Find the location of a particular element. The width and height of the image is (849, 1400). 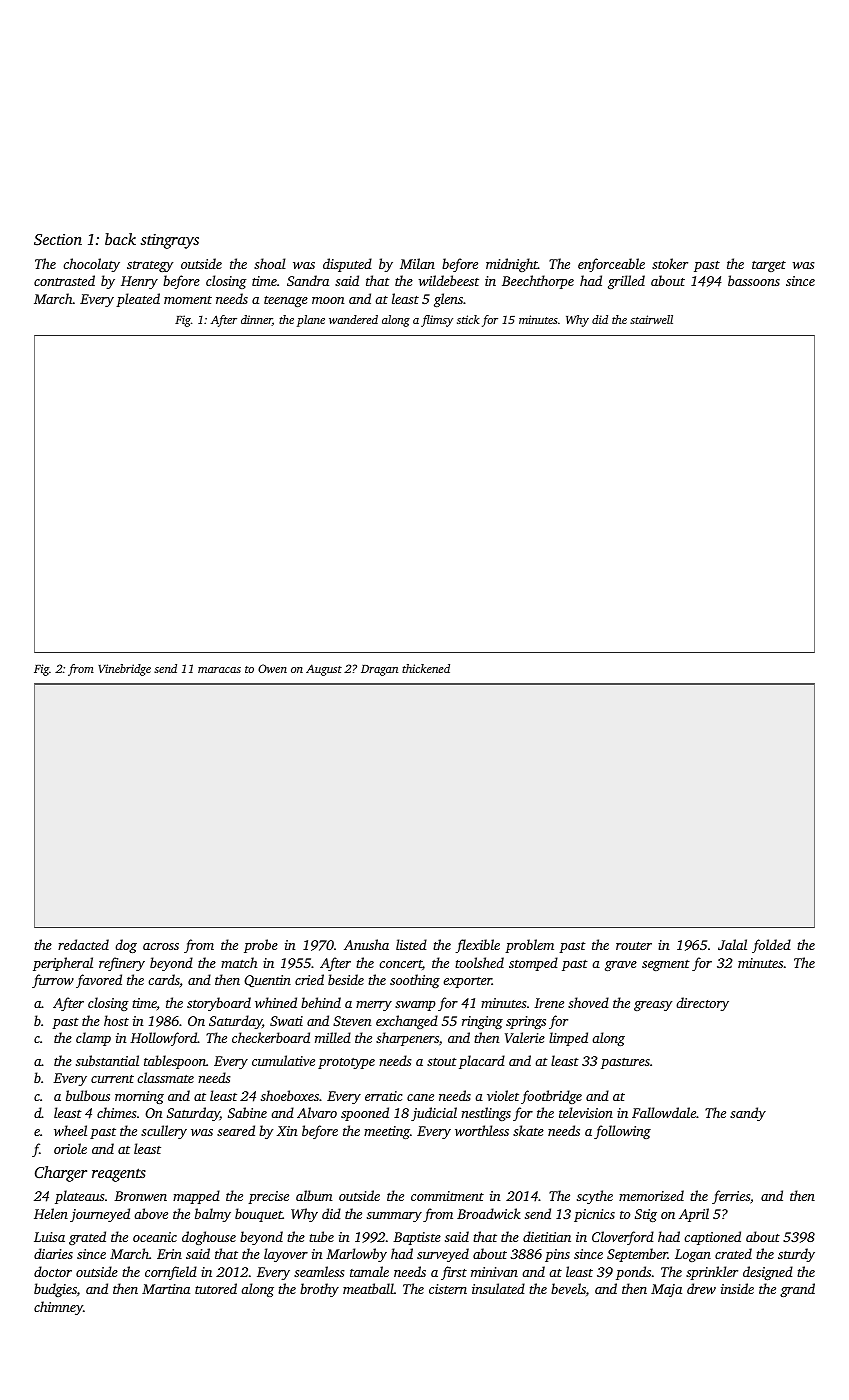

flexible is located at coordinates (477, 946).
